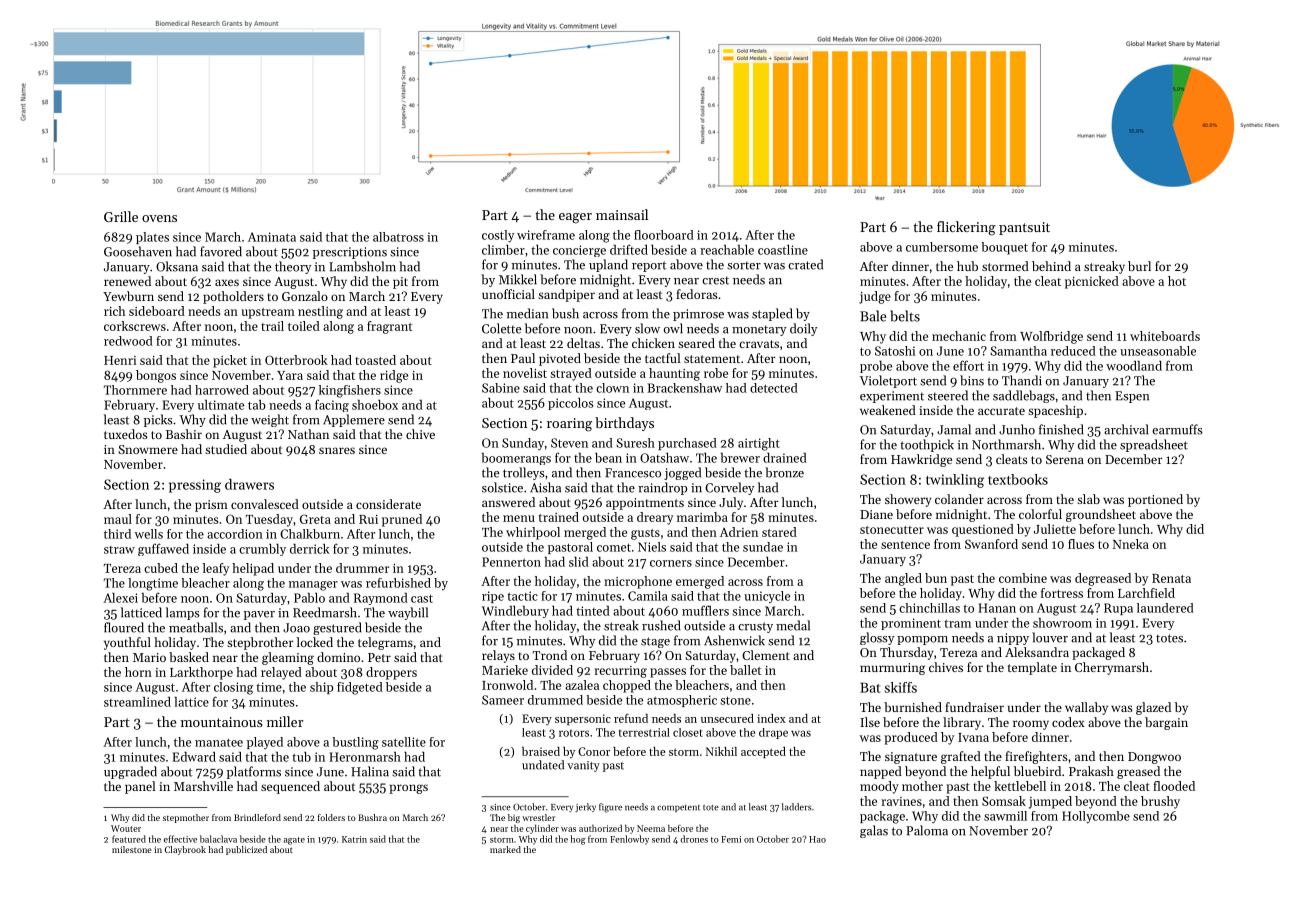 The width and height of the image is (1308, 924). I want to click on eager, so click(575, 218).
